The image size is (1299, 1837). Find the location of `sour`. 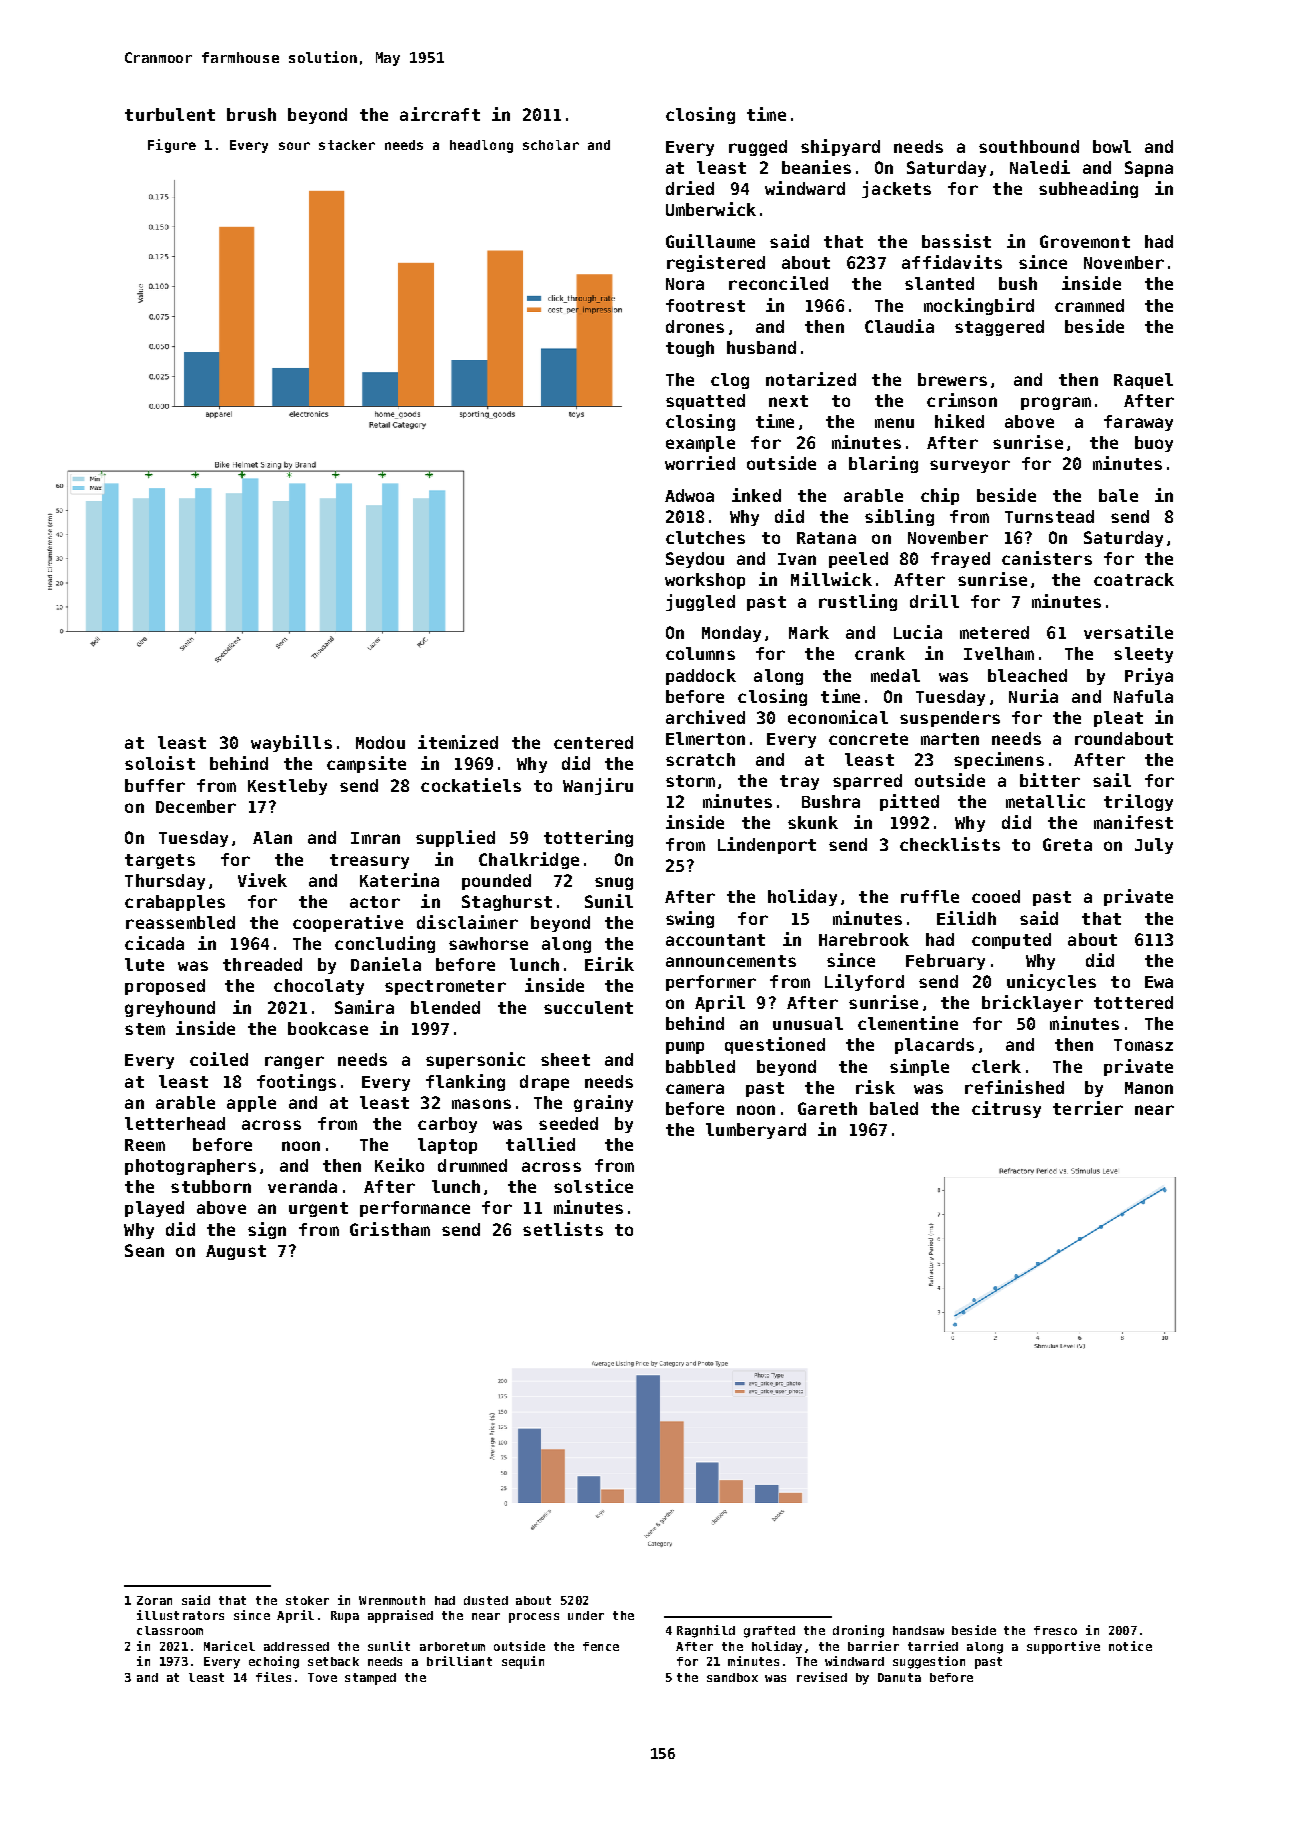

sour is located at coordinates (294, 146).
